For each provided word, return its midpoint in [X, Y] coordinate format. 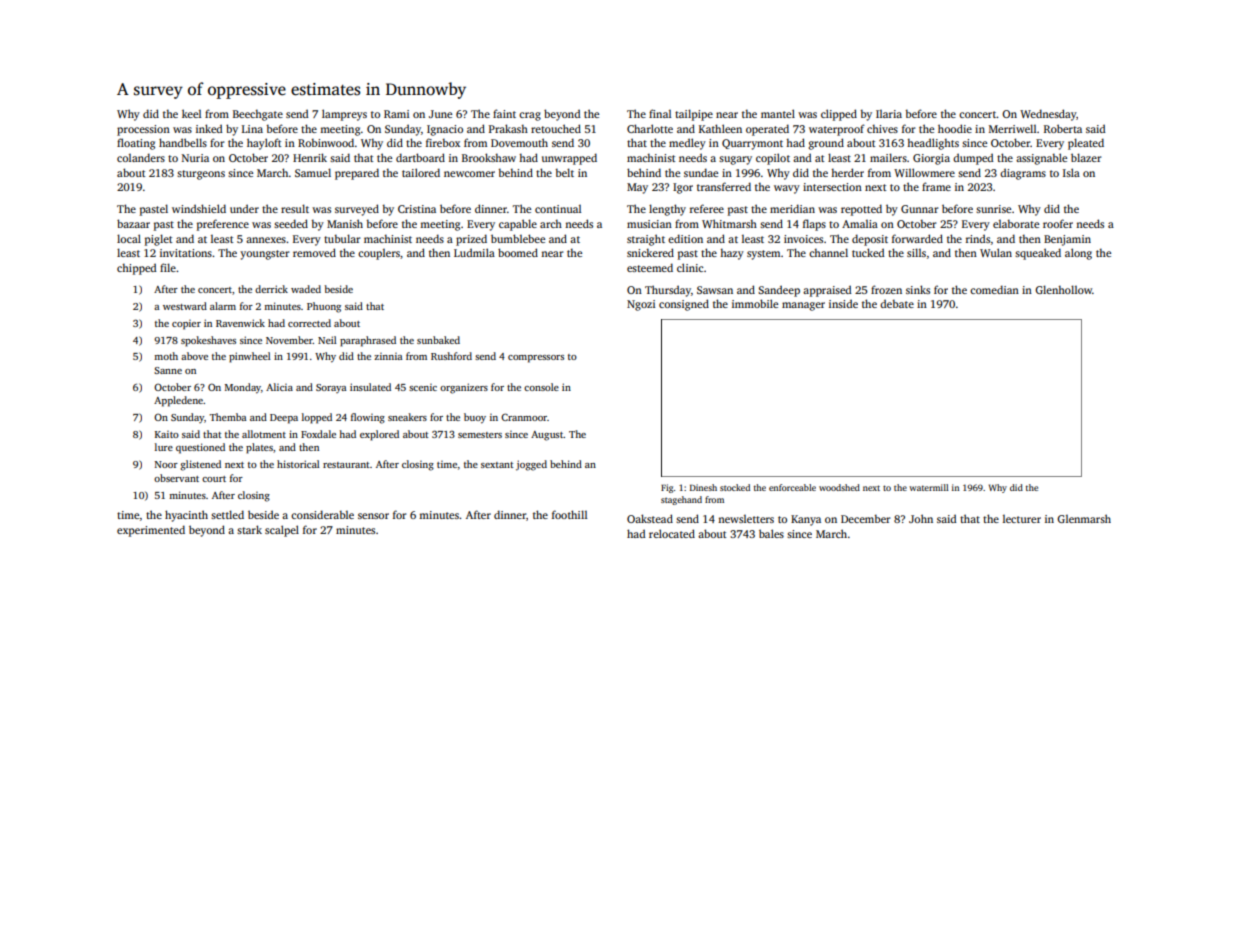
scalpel [282, 531]
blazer [1086, 157]
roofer [1058, 223]
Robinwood [326, 142]
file [168, 267]
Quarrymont [752, 144]
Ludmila [474, 252]
